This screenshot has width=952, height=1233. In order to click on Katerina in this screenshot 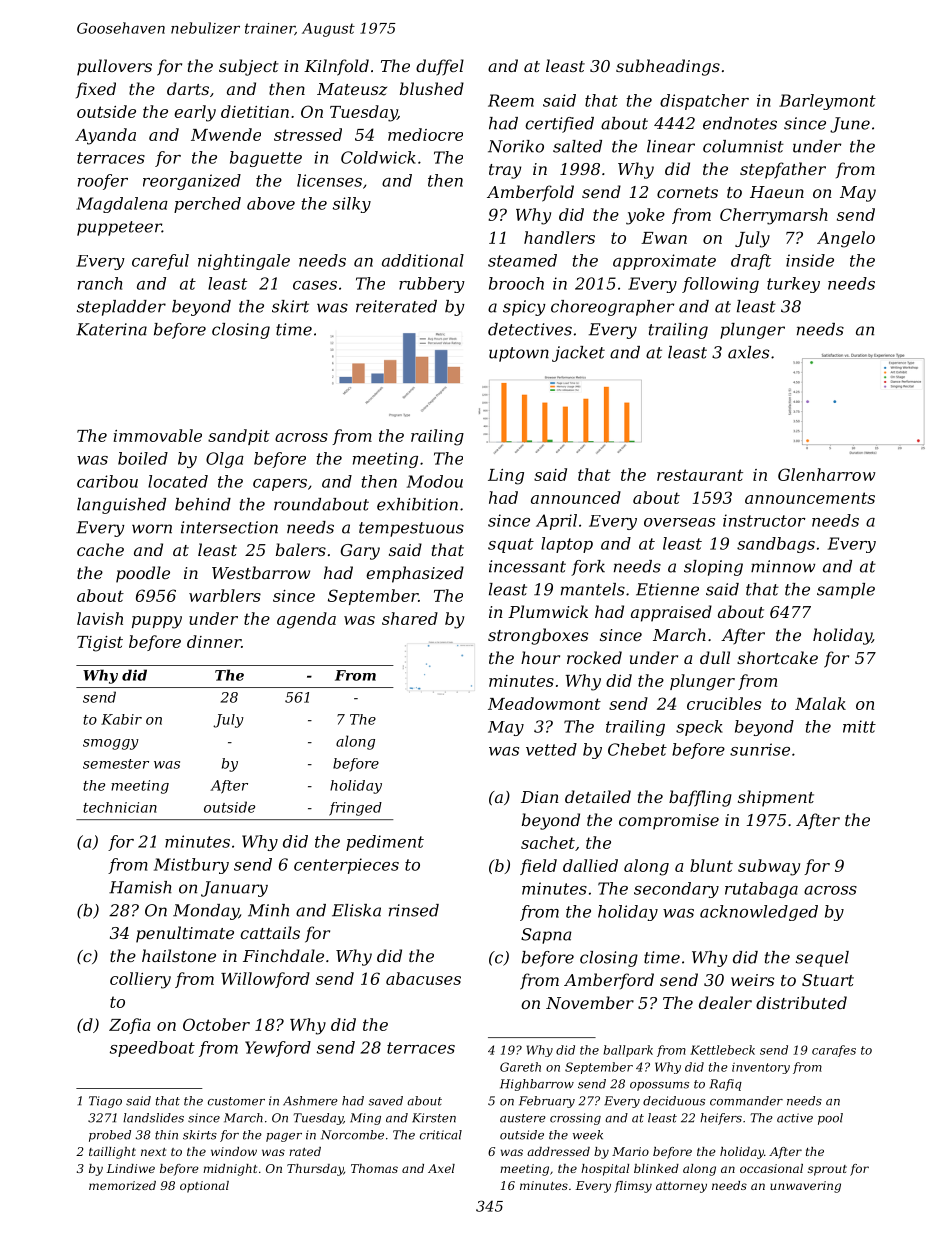, I will do `click(111, 329)`.
